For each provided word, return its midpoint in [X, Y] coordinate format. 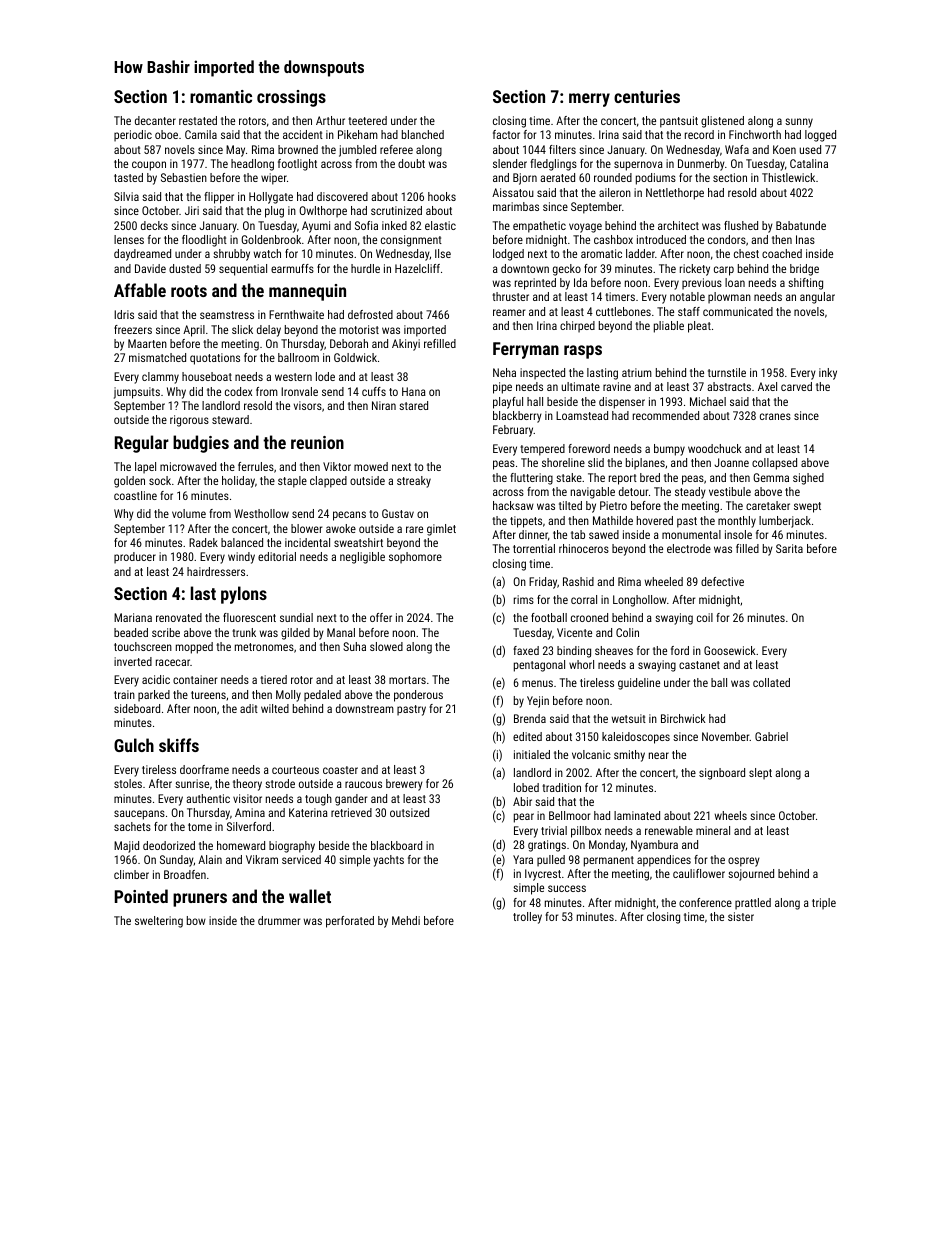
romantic [221, 96]
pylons [244, 595]
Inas [805, 239]
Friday [543, 583]
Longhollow [640, 601]
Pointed [141, 896]
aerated [557, 177]
